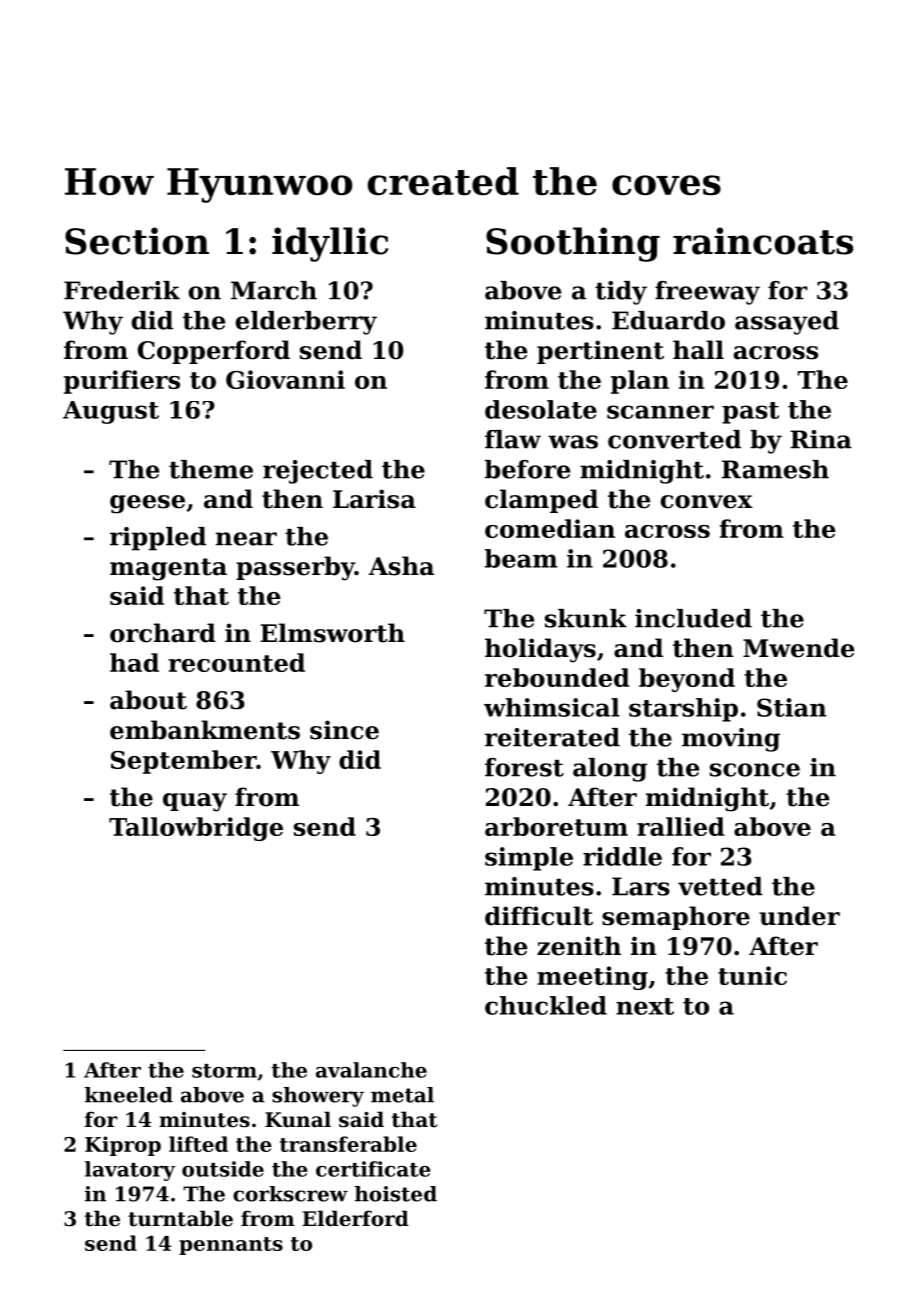  Describe the element at coordinates (513, 439) in the document. I see `flaw` at that location.
